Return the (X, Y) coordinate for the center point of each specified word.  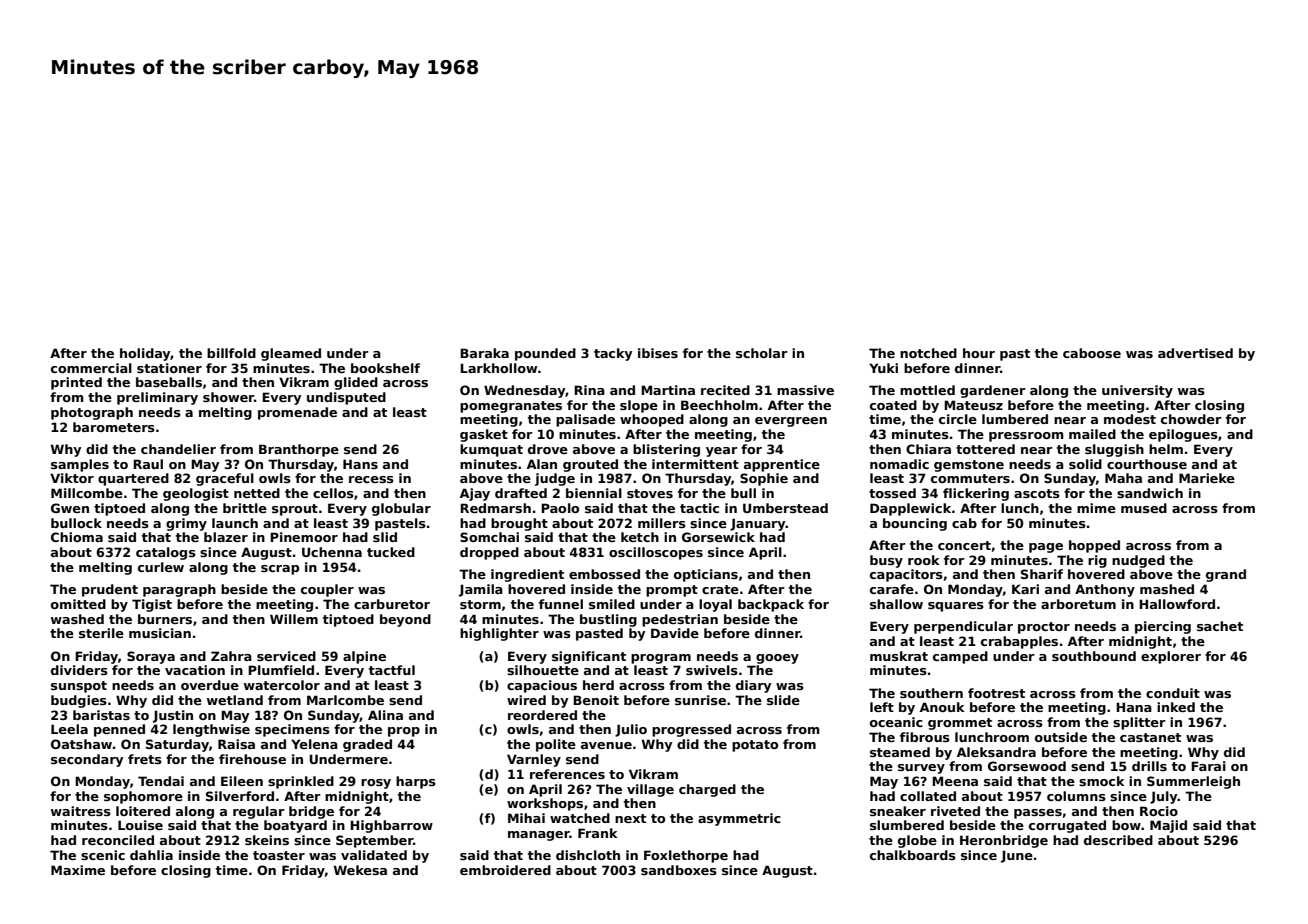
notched (928, 353)
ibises (658, 353)
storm (480, 604)
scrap (280, 570)
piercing (1163, 627)
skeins (267, 840)
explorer (1171, 657)
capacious (542, 686)
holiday (145, 354)
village (650, 790)
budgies (79, 701)
